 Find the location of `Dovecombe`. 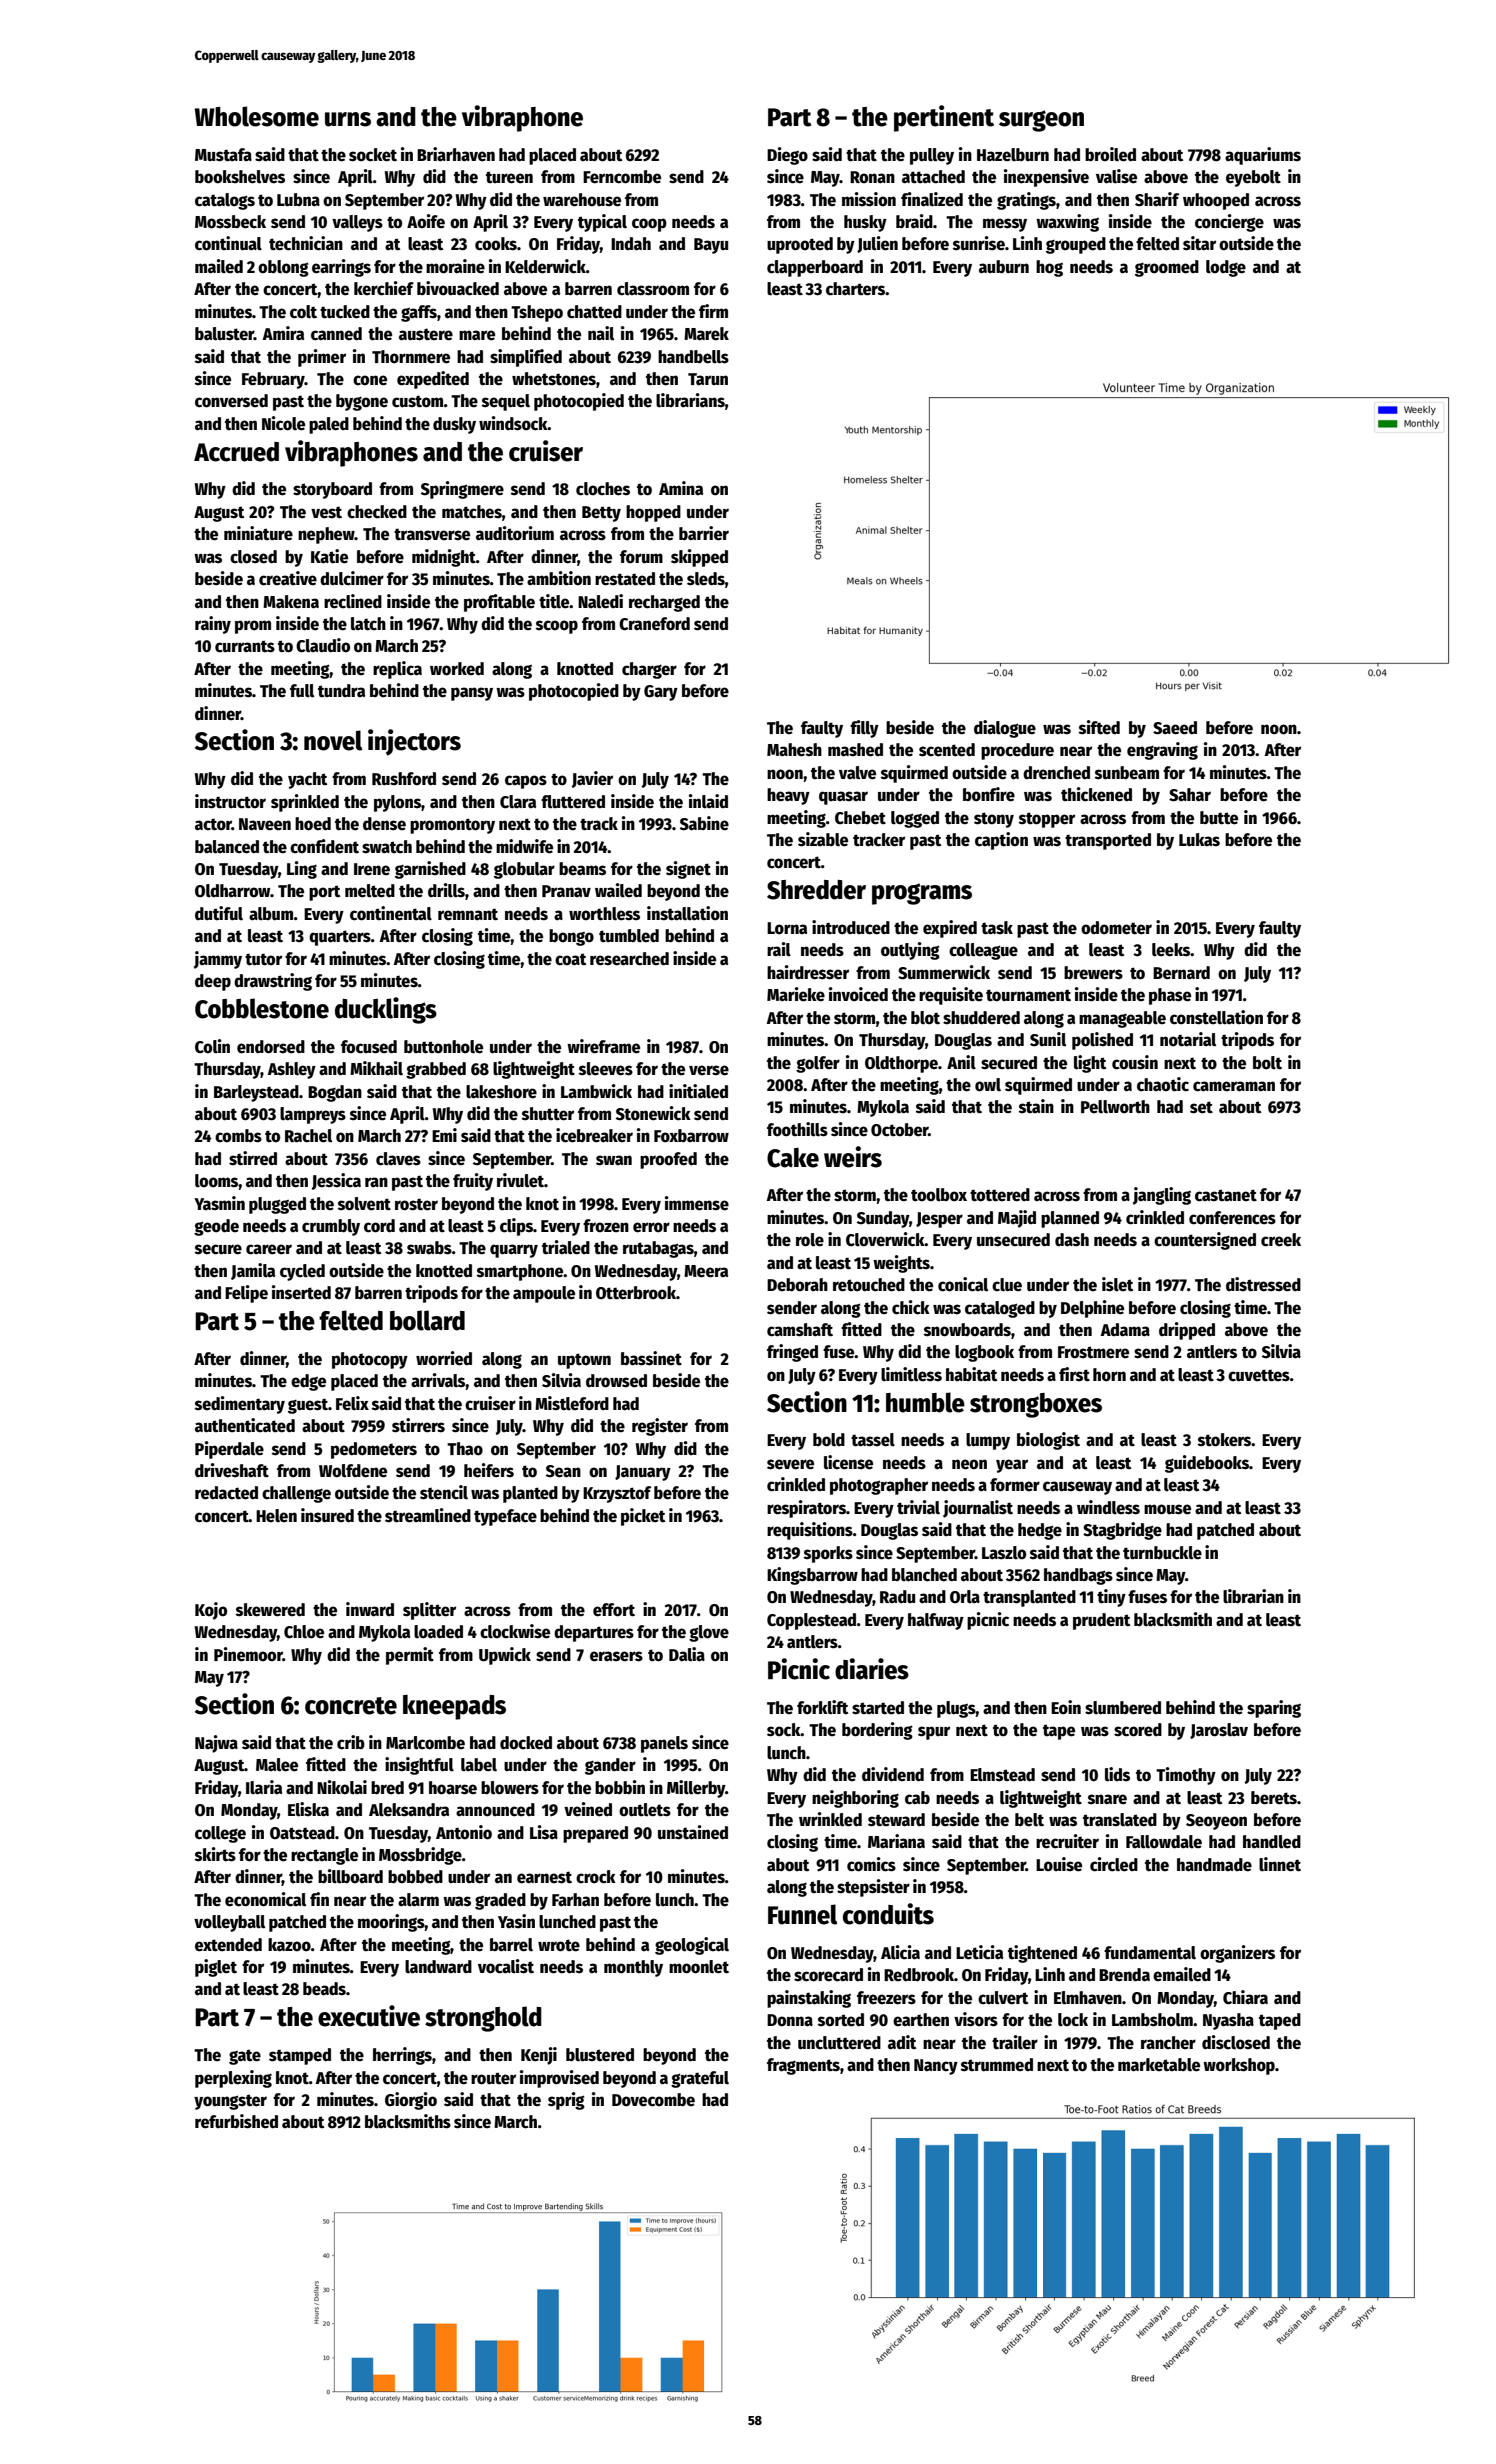

Dovecombe is located at coordinates (653, 2100).
